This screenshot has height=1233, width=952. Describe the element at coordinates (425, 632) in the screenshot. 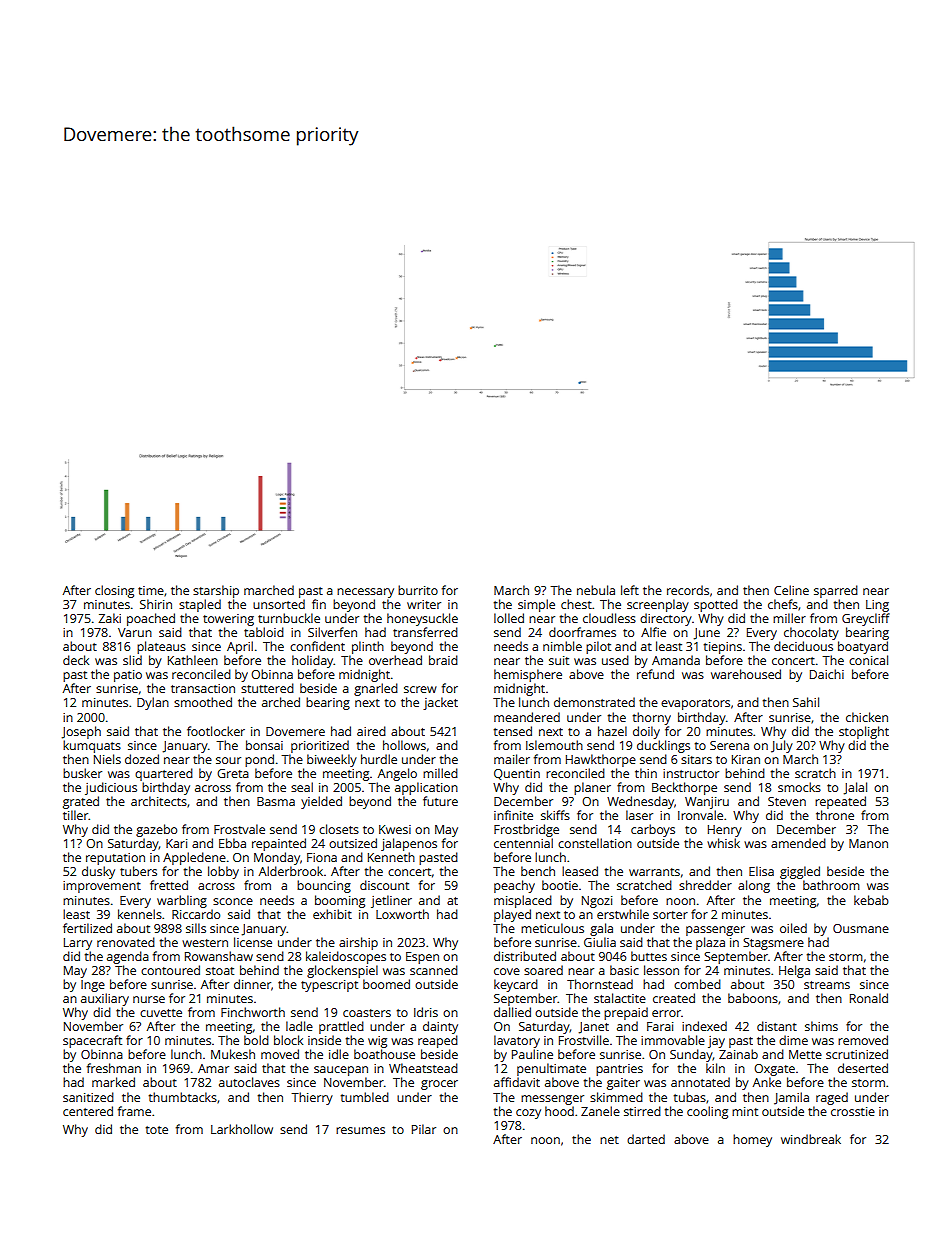

I see `transferred` at that location.
